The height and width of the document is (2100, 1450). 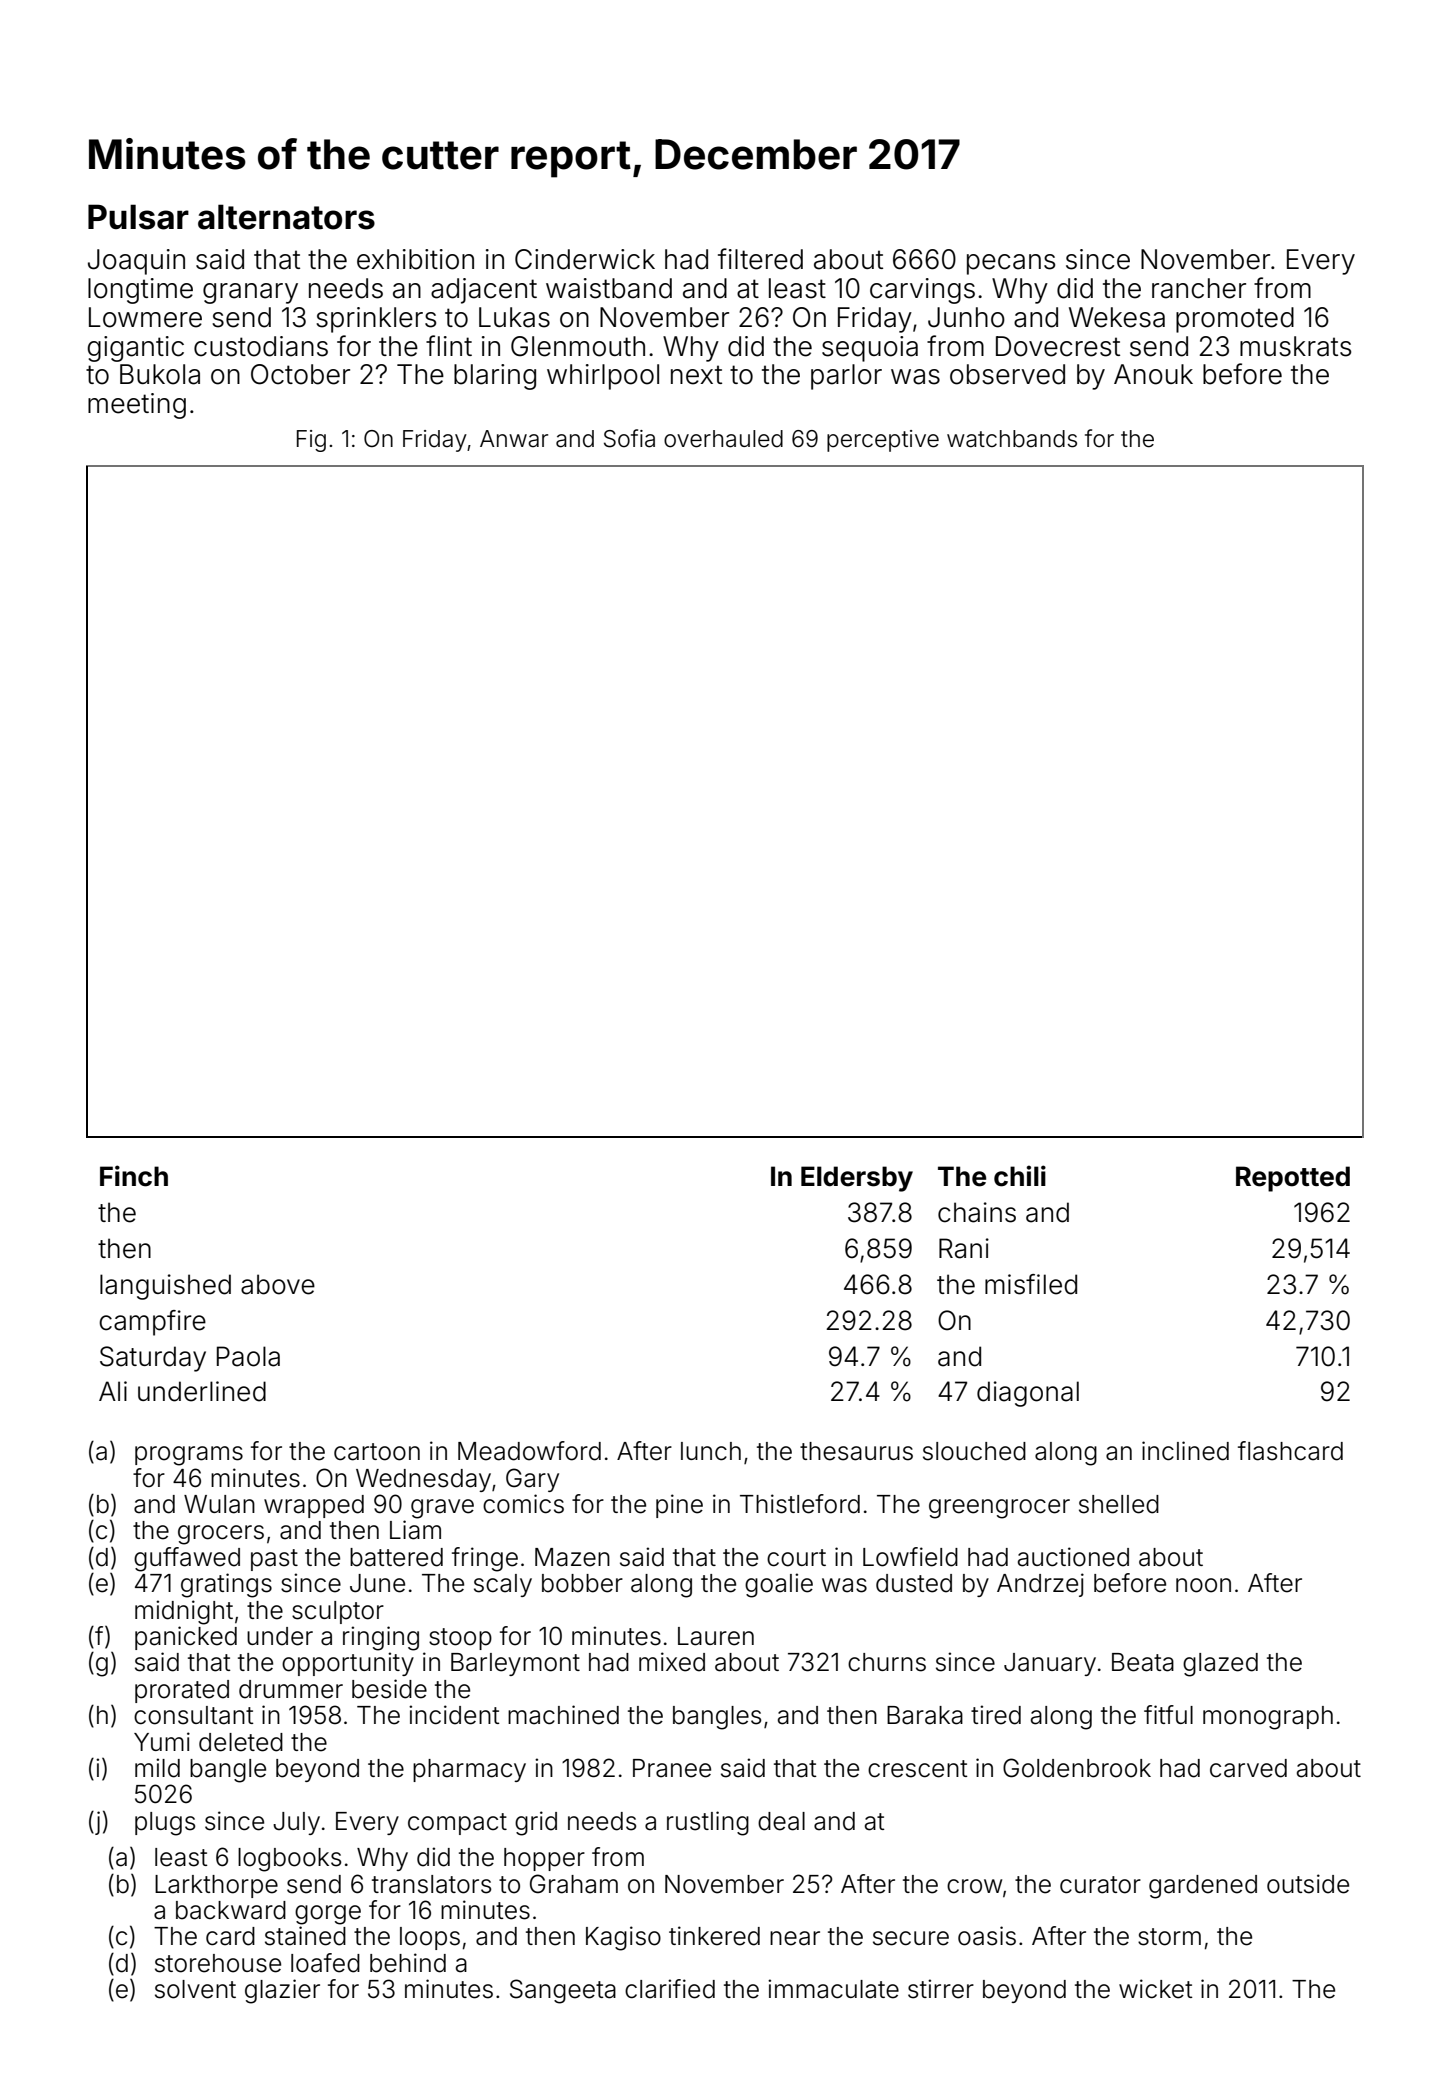 What do you see at coordinates (1020, 1176) in the document?
I see `chili` at bounding box center [1020, 1176].
